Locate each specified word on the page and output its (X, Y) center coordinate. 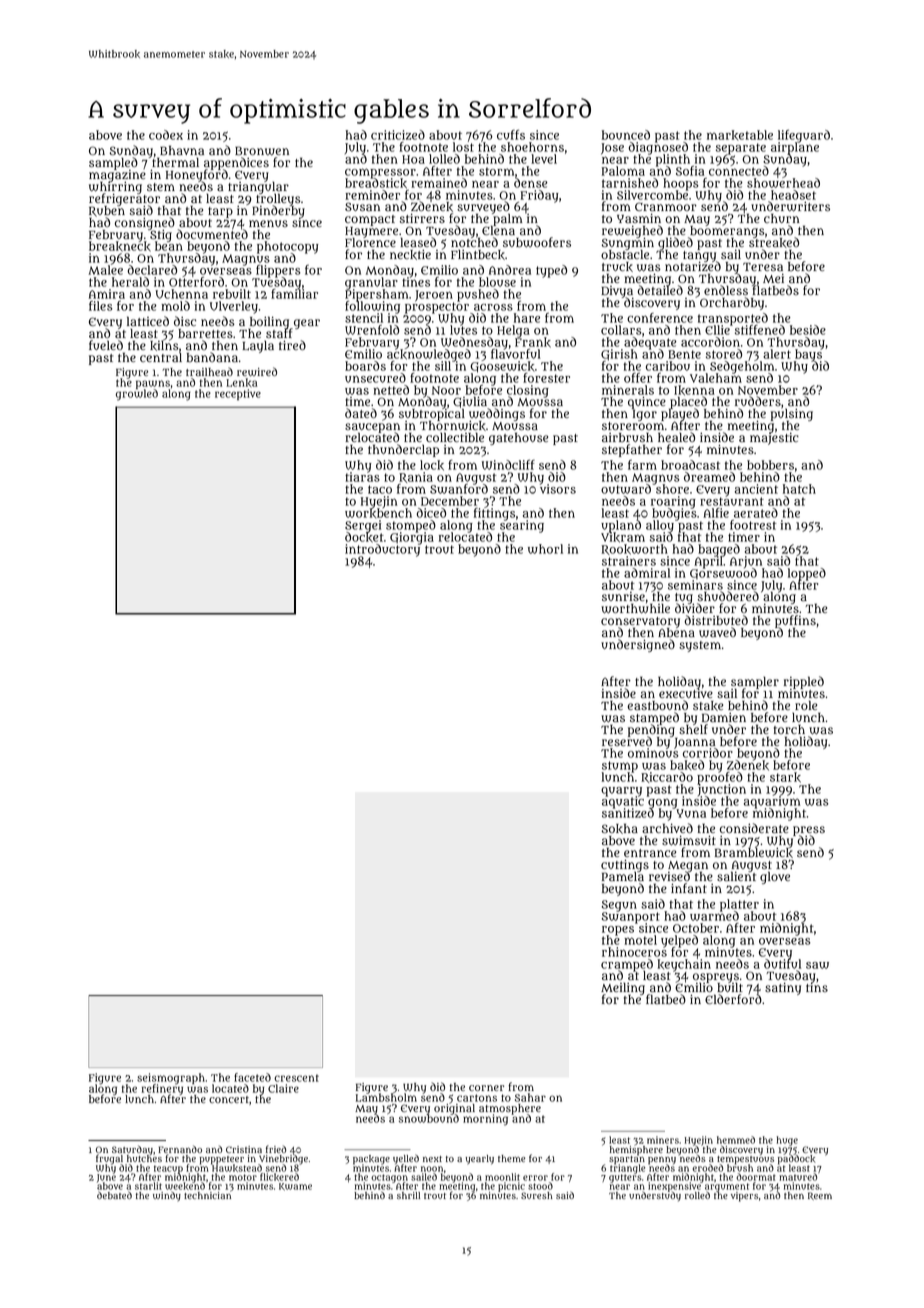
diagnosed (658, 148)
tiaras (362, 477)
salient (736, 876)
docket (364, 537)
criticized (398, 135)
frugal (109, 1159)
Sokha (620, 828)
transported (733, 319)
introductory (383, 550)
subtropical (432, 415)
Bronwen (262, 151)
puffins (795, 621)
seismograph (171, 1078)
